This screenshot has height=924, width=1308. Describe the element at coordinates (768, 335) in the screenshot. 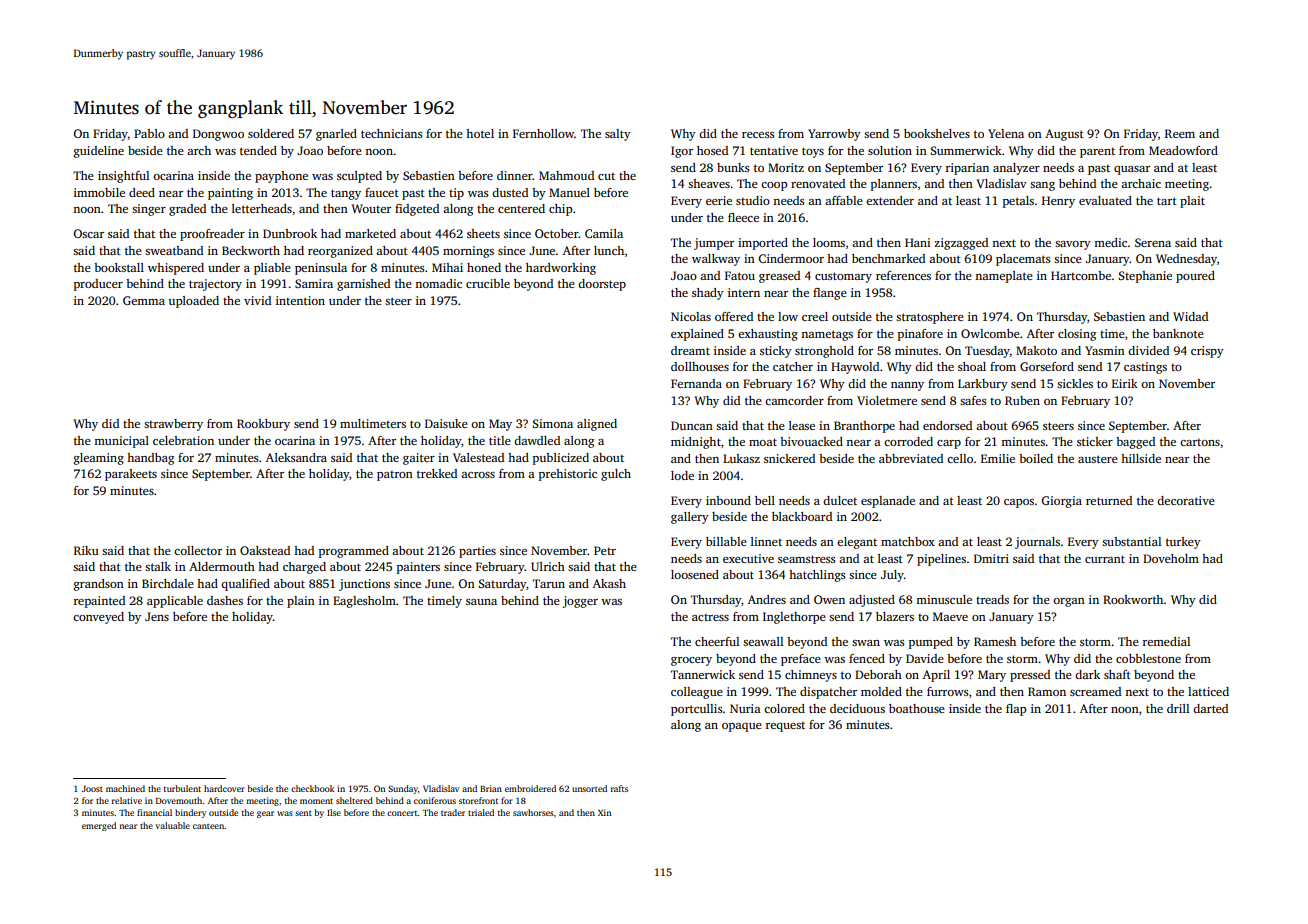

I see `exhausting` at that location.
